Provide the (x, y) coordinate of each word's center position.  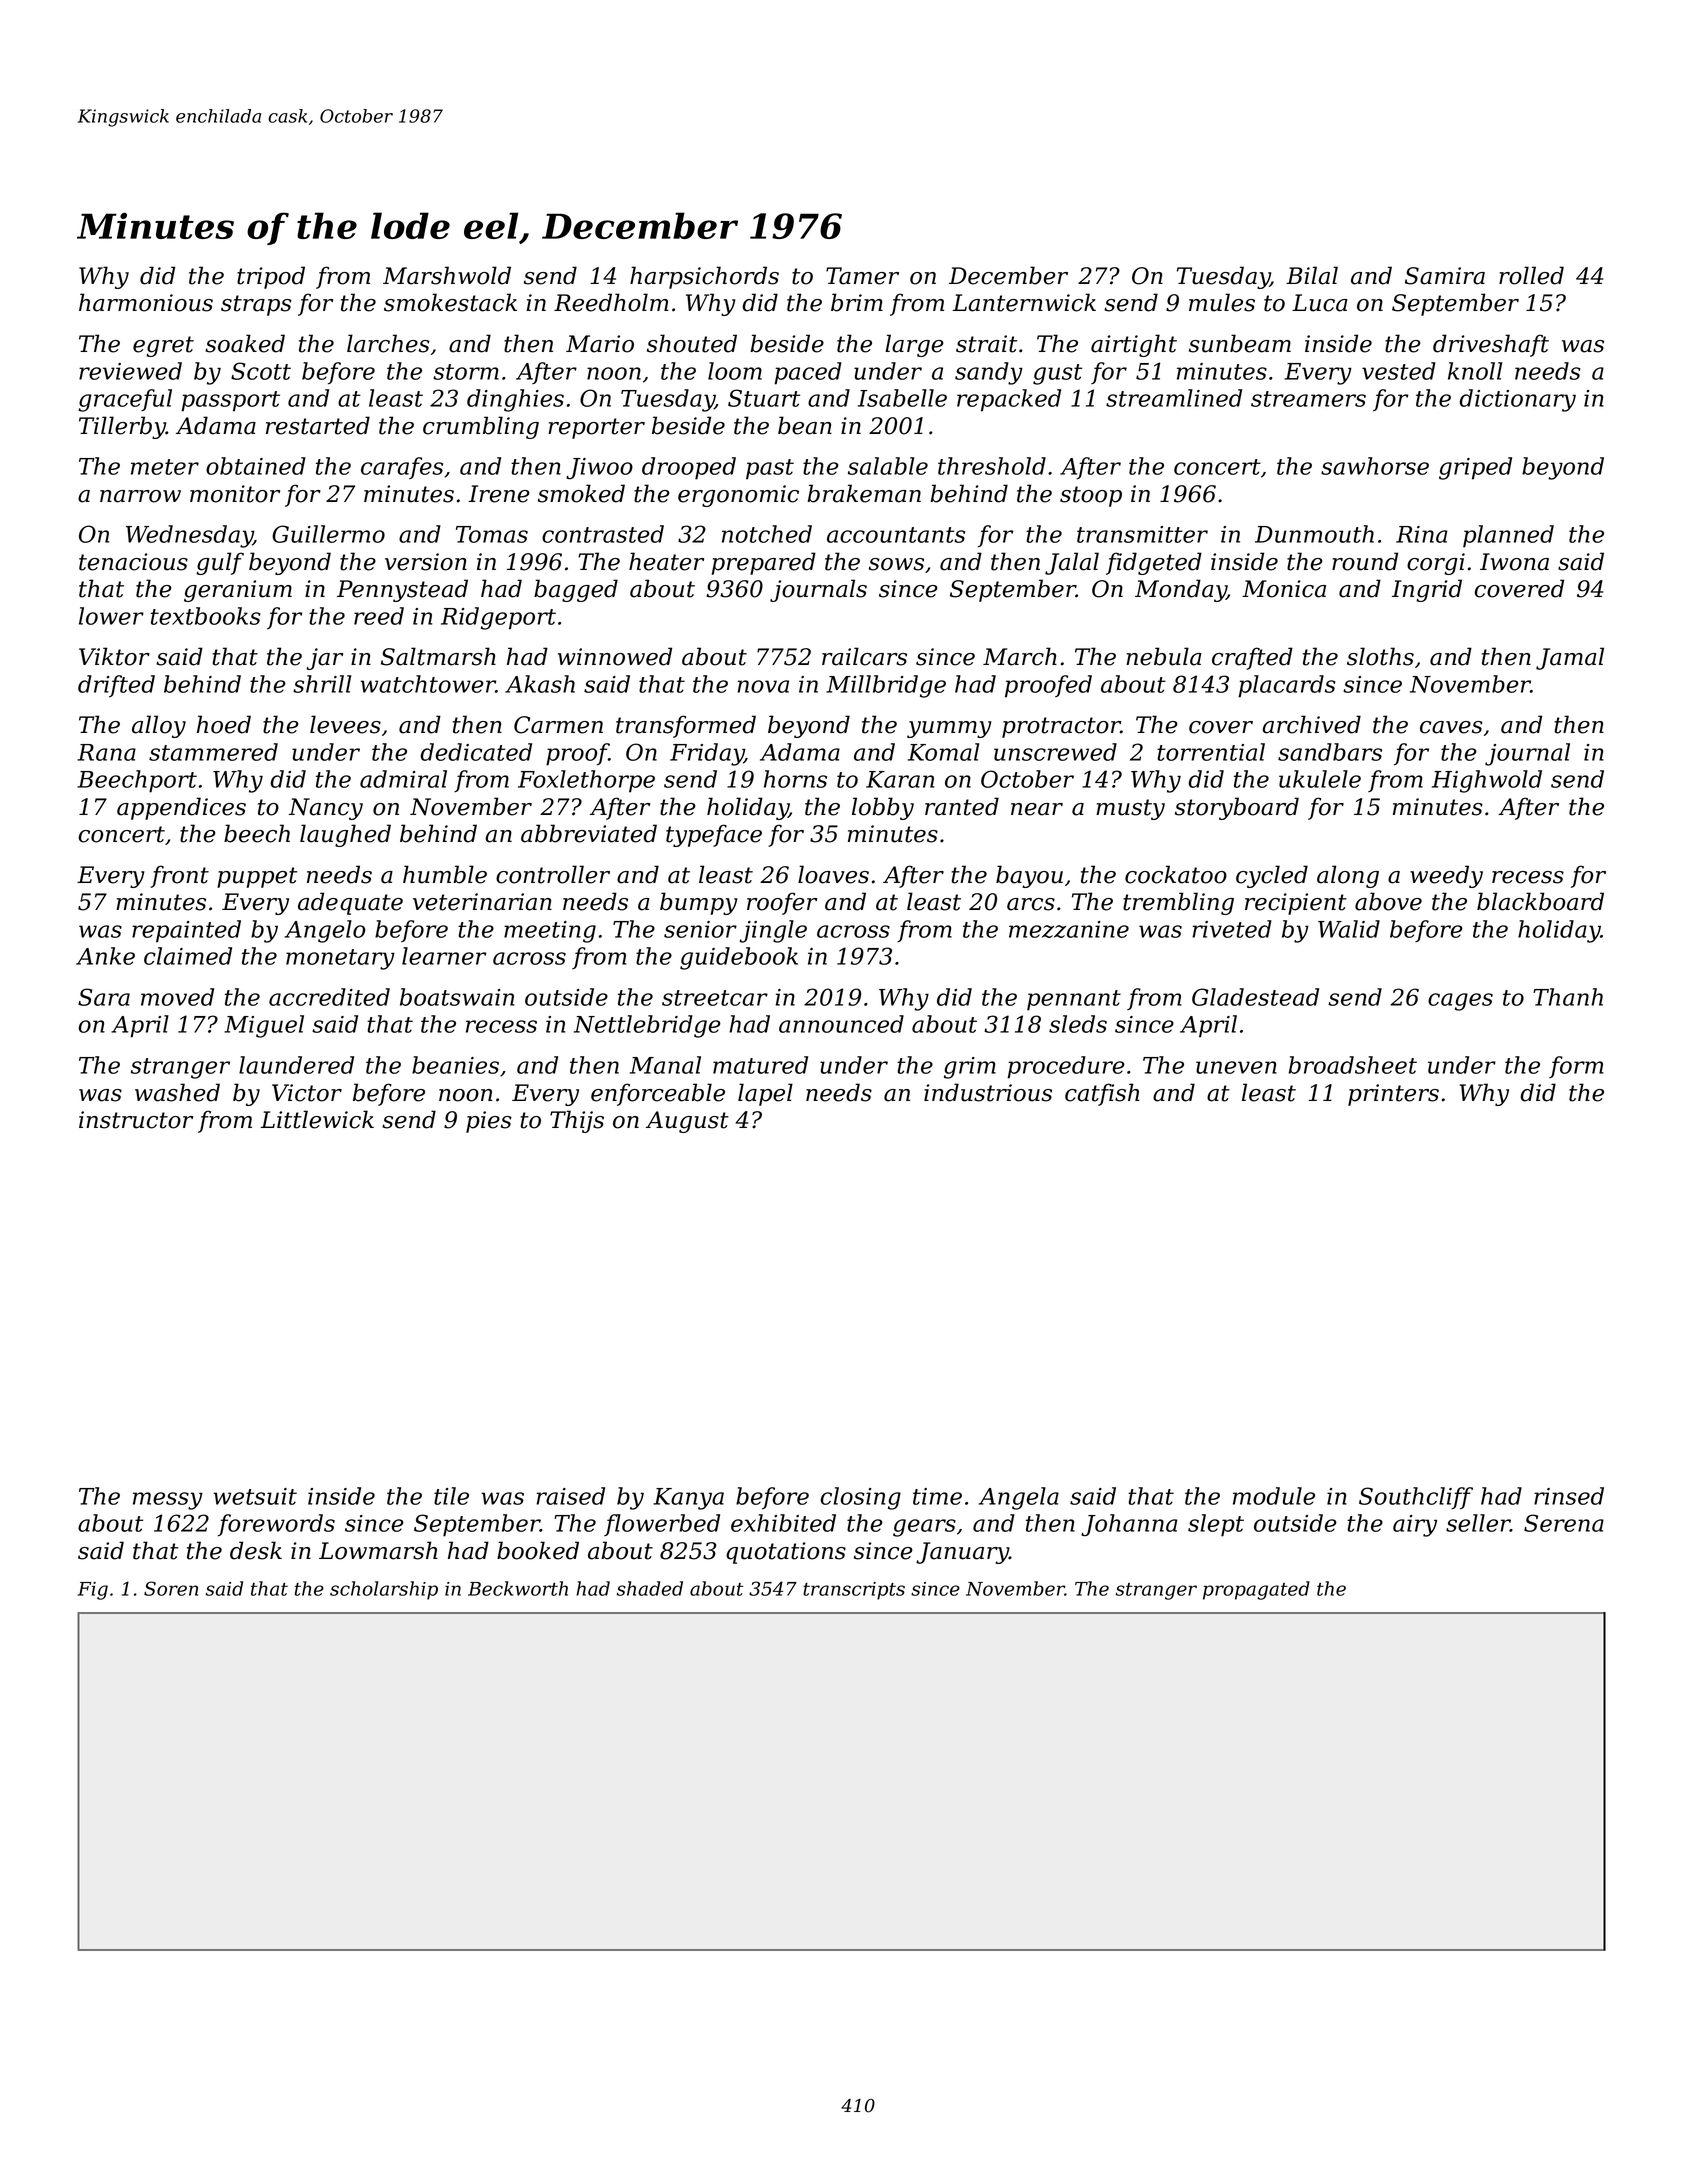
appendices (181, 808)
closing (861, 1498)
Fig (93, 1591)
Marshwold (447, 275)
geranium (238, 591)
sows (896, 564)
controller (553, 874)
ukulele (1320, 779)
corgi (1436, 564)
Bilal (1312, 275)
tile (451, 1496)
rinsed (1569, 1496)
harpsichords (704, 277)
